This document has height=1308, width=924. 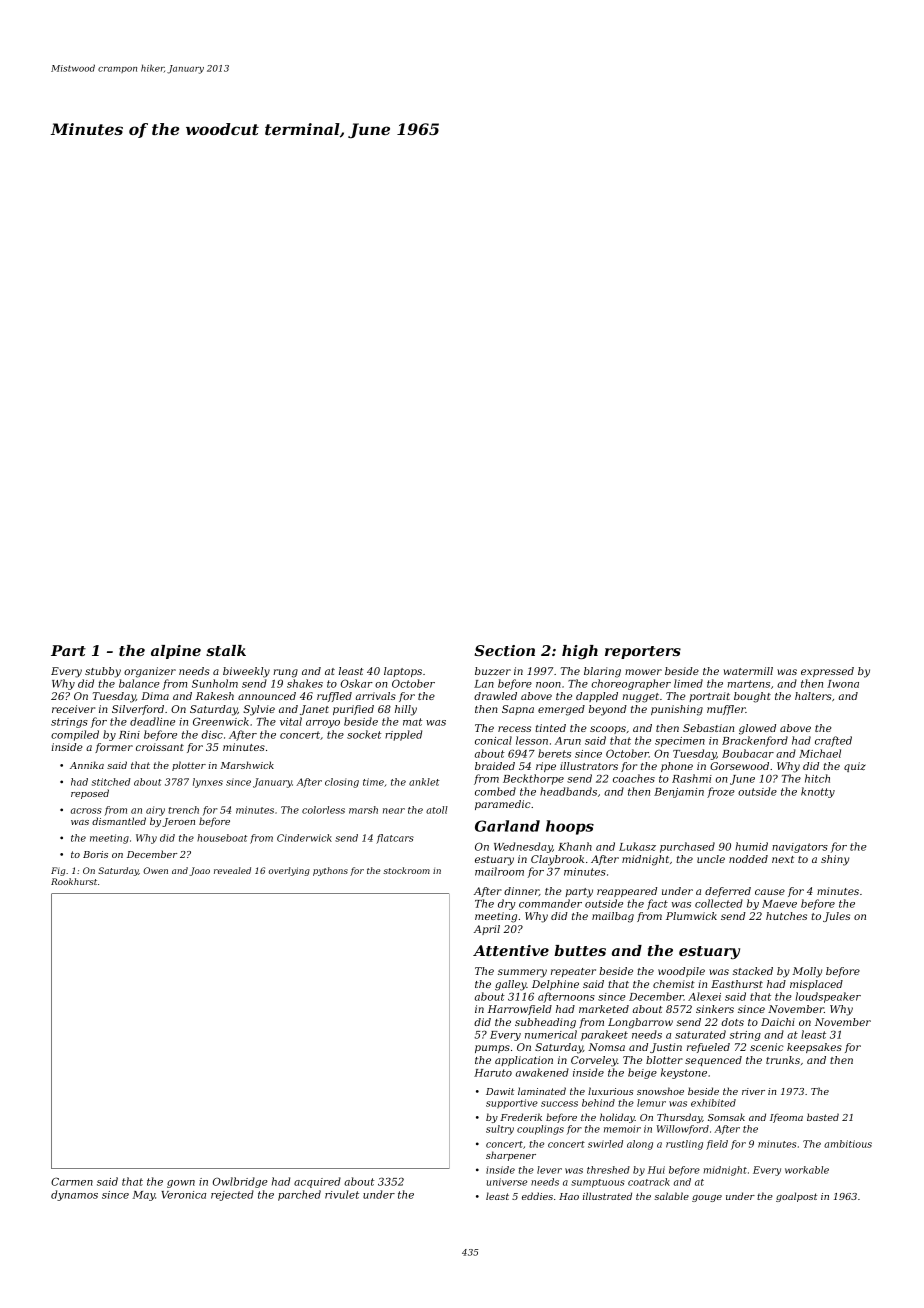 I want to click on alpine, so click(x=176, y=652).
